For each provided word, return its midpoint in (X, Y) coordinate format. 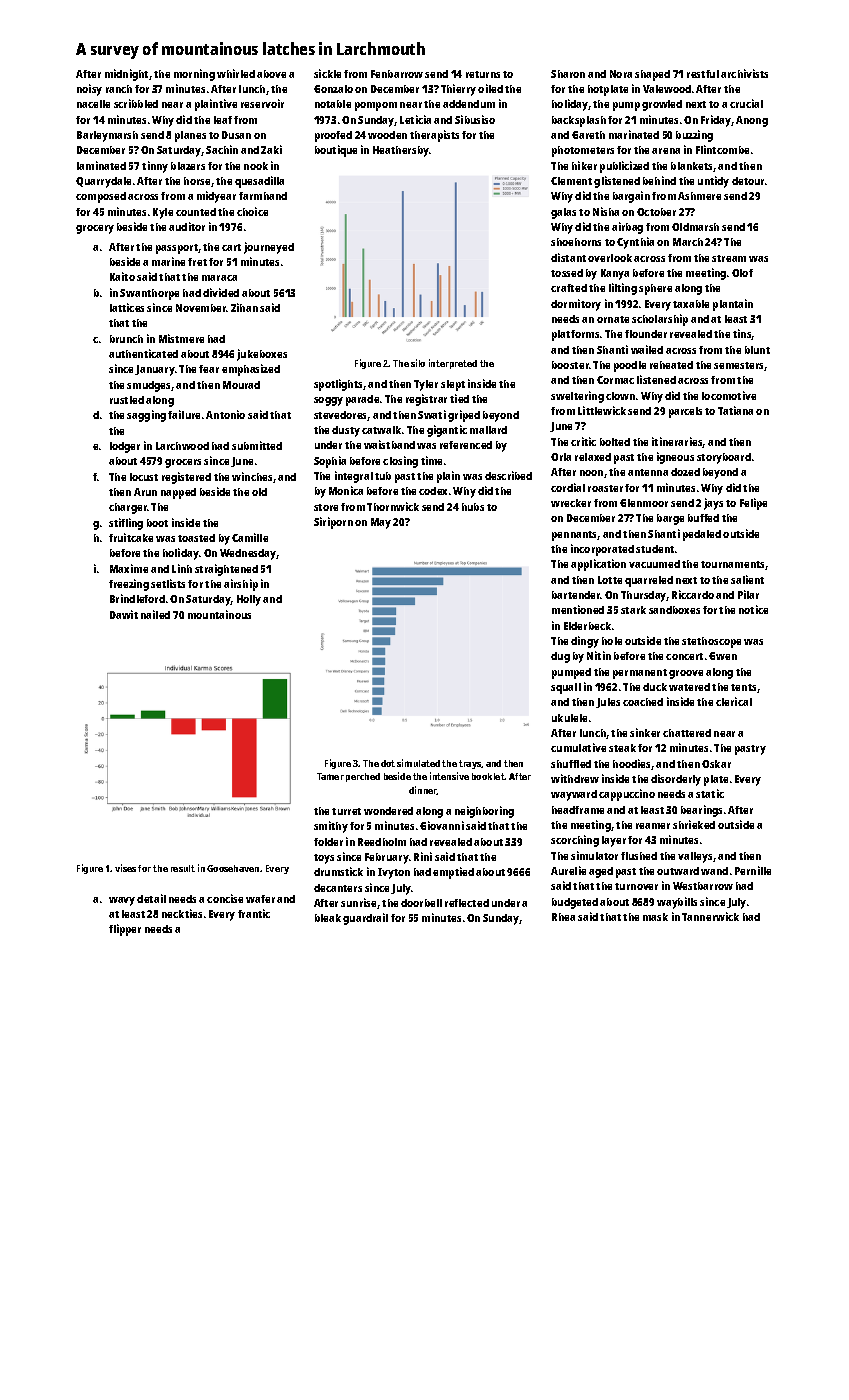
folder (328, 842)
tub (383, 476)
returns (483, 74)
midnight (126, 75)
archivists (744, 73)
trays (470, 764)
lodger (125, 447)
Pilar (748, 594)
